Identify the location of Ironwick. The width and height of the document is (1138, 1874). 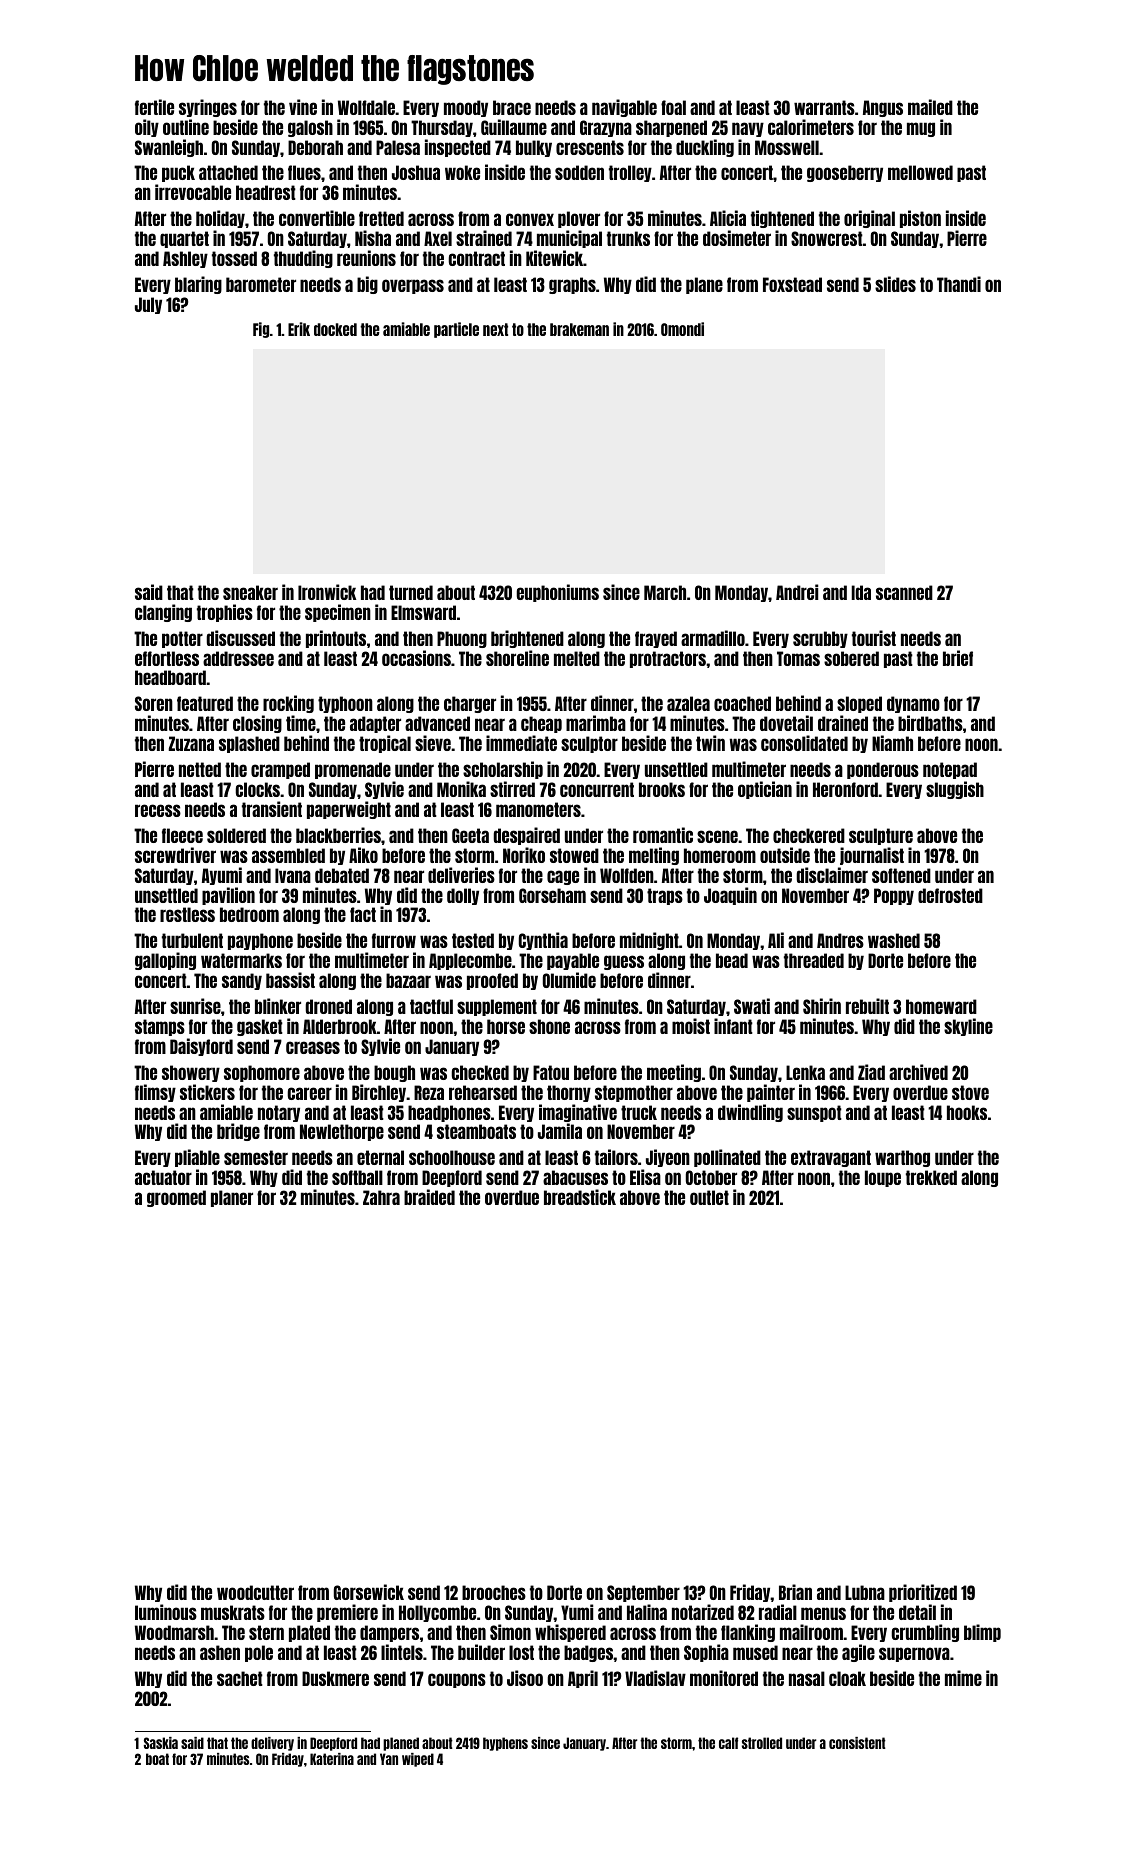
(327, 592).
